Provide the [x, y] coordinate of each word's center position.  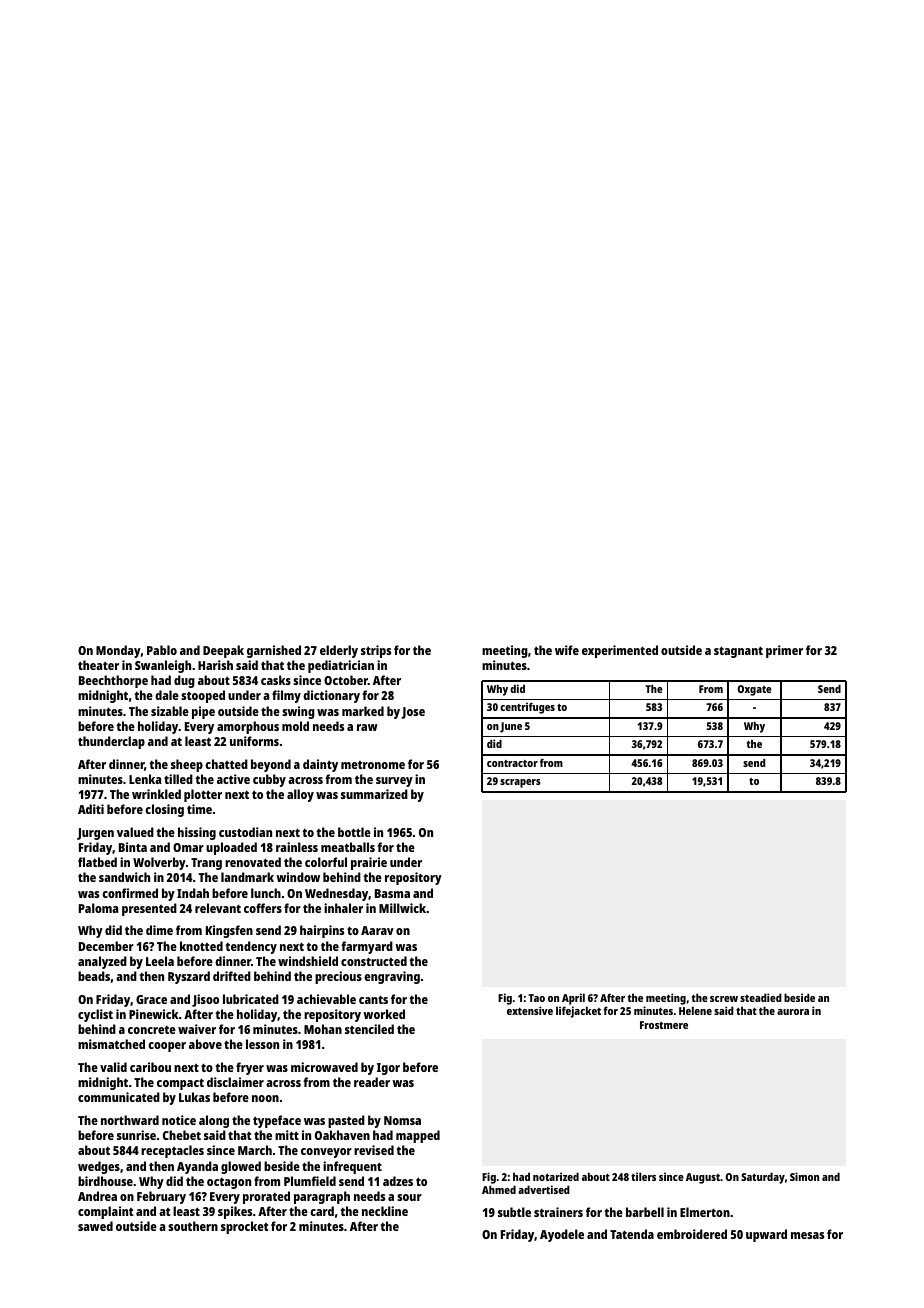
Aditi [91, 809]
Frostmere [664, 1025]
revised [374, 1150]
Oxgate [754, 690]
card [322, 1211]
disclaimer [235, 1082]
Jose [413, 713]
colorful [326, 862]
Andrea [97, 1196]
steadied [761, 997]
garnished [274, 651]
